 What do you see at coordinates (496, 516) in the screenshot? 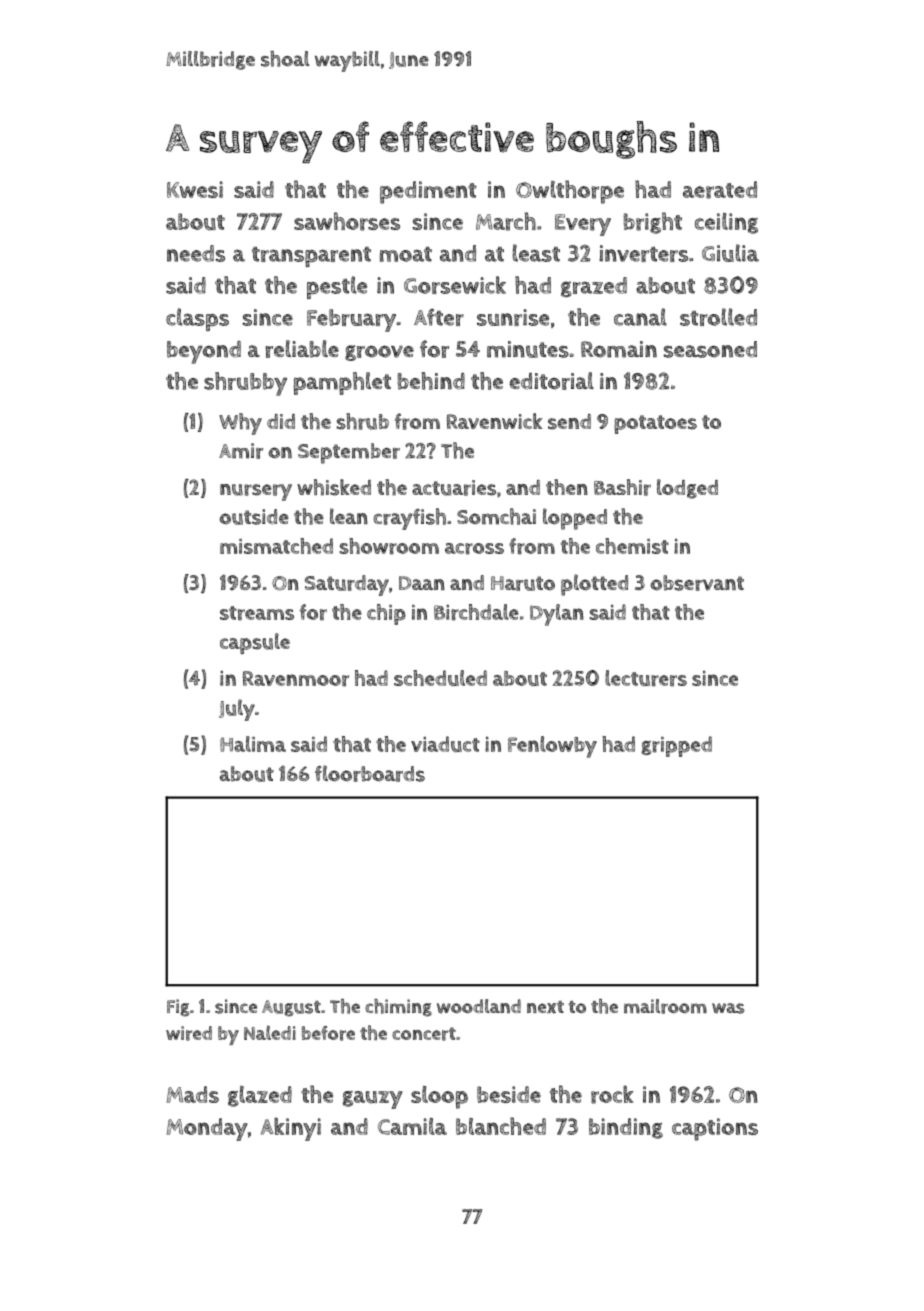
I see `Somchai` at bounding box center [496, 516].
